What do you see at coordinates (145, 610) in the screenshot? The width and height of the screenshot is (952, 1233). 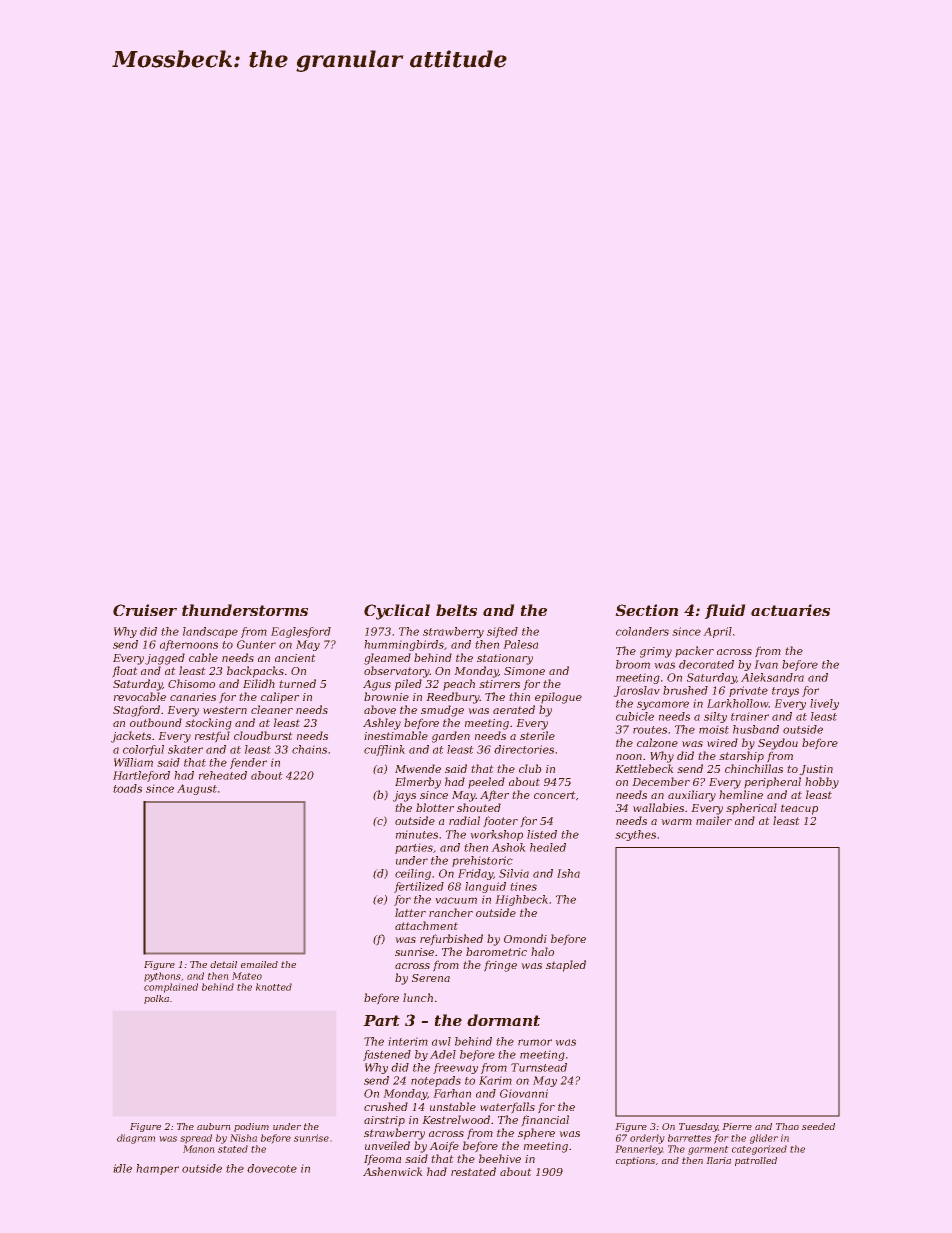 I see `Cruiser` at bounding box center [145, 610].
